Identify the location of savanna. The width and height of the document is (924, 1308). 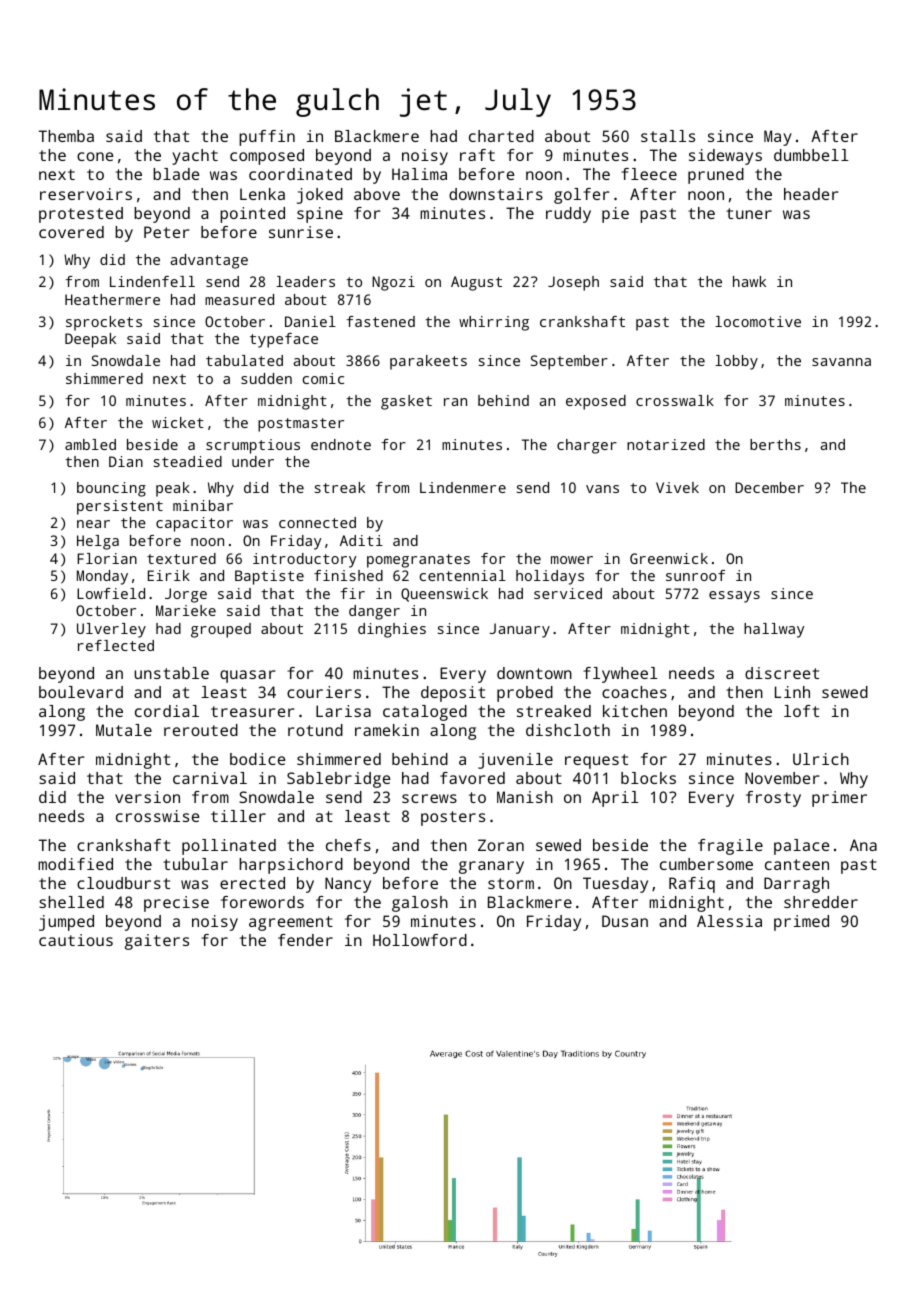
(841, 362).
